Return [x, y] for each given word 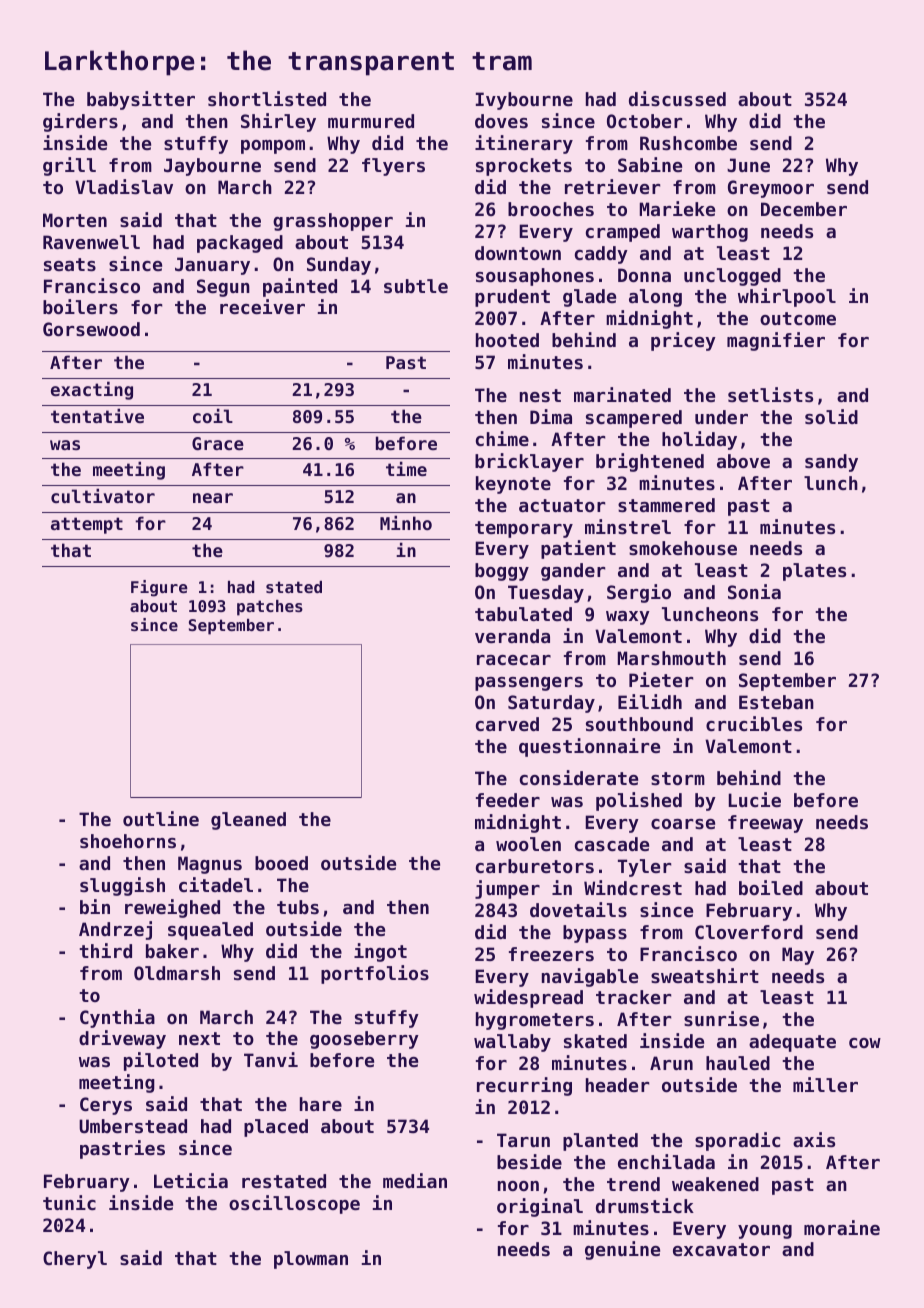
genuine [622, 1250]
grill [69, 166]
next [199, 1038]
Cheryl [75, 1260]
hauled [738, 1063]
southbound [639, 724]
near [213, 498]
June [748, 165]
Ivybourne [524, 101]
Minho [406, 522]
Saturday [551, 704]
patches [270, 608]
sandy [831, 463]
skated [595, 1041]
